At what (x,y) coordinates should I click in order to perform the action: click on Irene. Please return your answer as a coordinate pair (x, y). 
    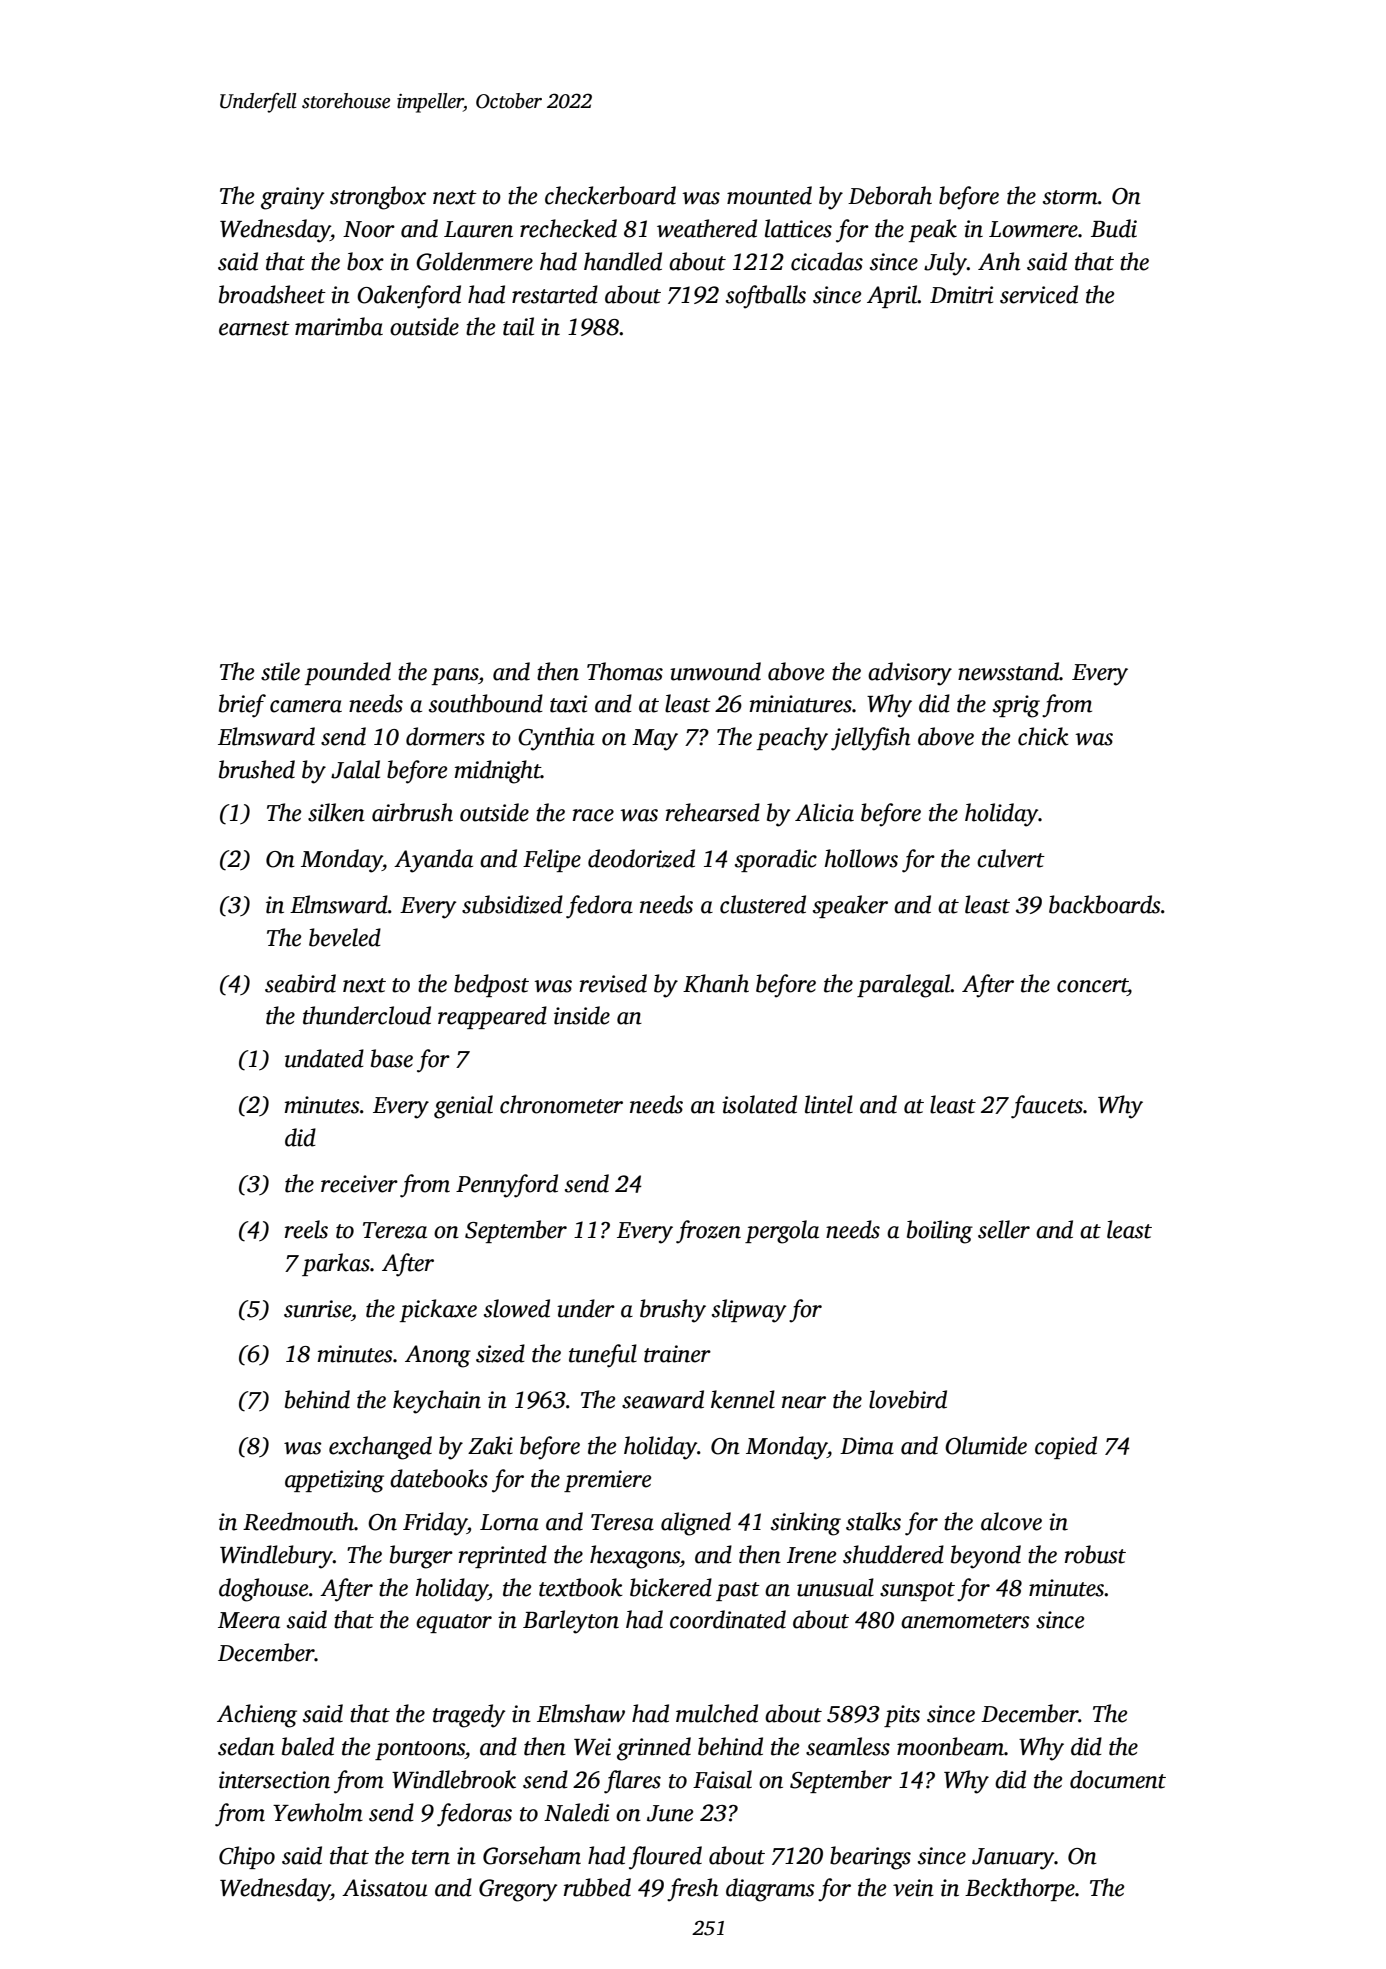
    Looking at the image, I should click on (811, 1555).
